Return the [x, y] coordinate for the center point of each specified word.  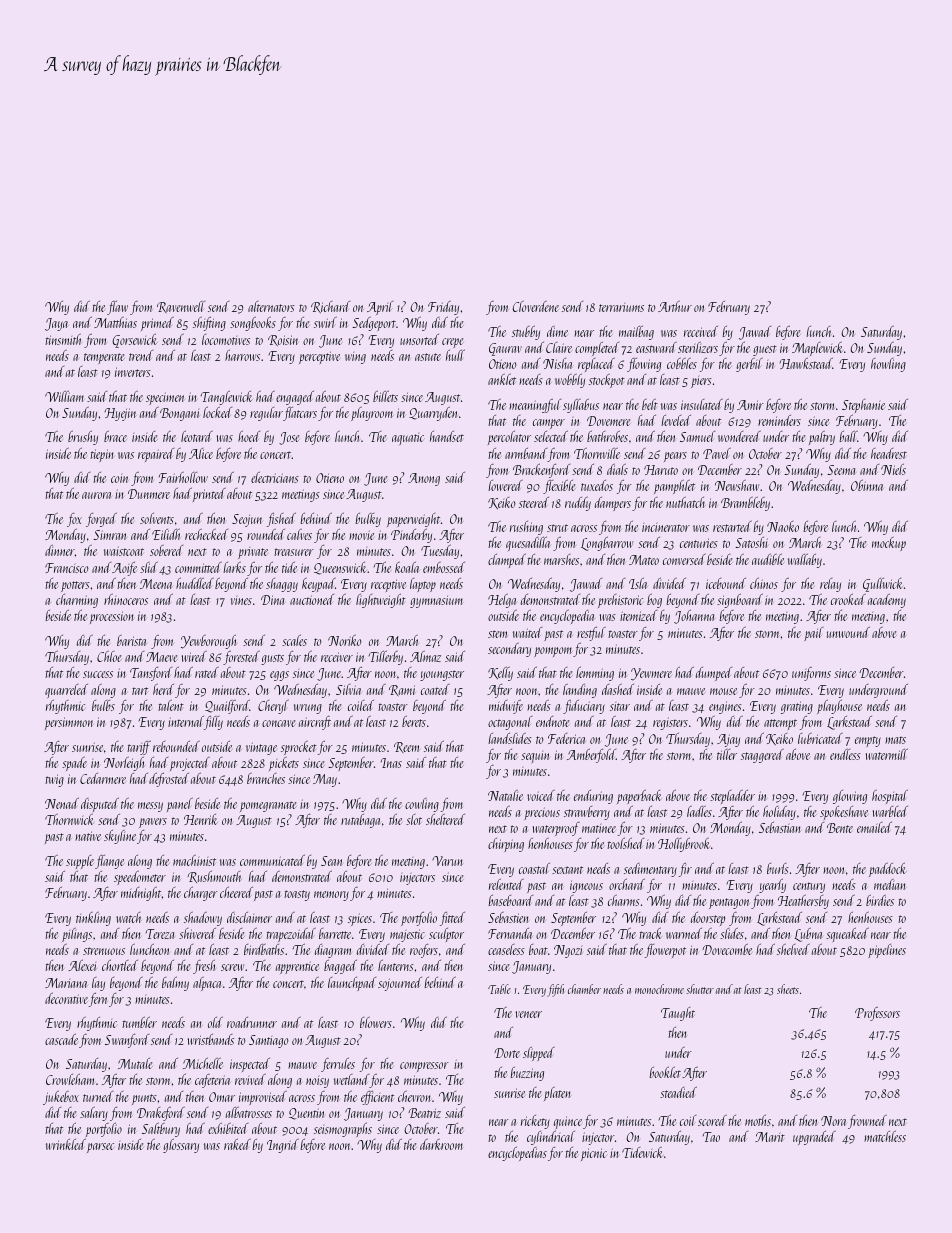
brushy [83, 438]
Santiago [269, 1041]
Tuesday [440, 552]
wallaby [805, 561]
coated [435, 689]
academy [887, 601]
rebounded [176, 746]
